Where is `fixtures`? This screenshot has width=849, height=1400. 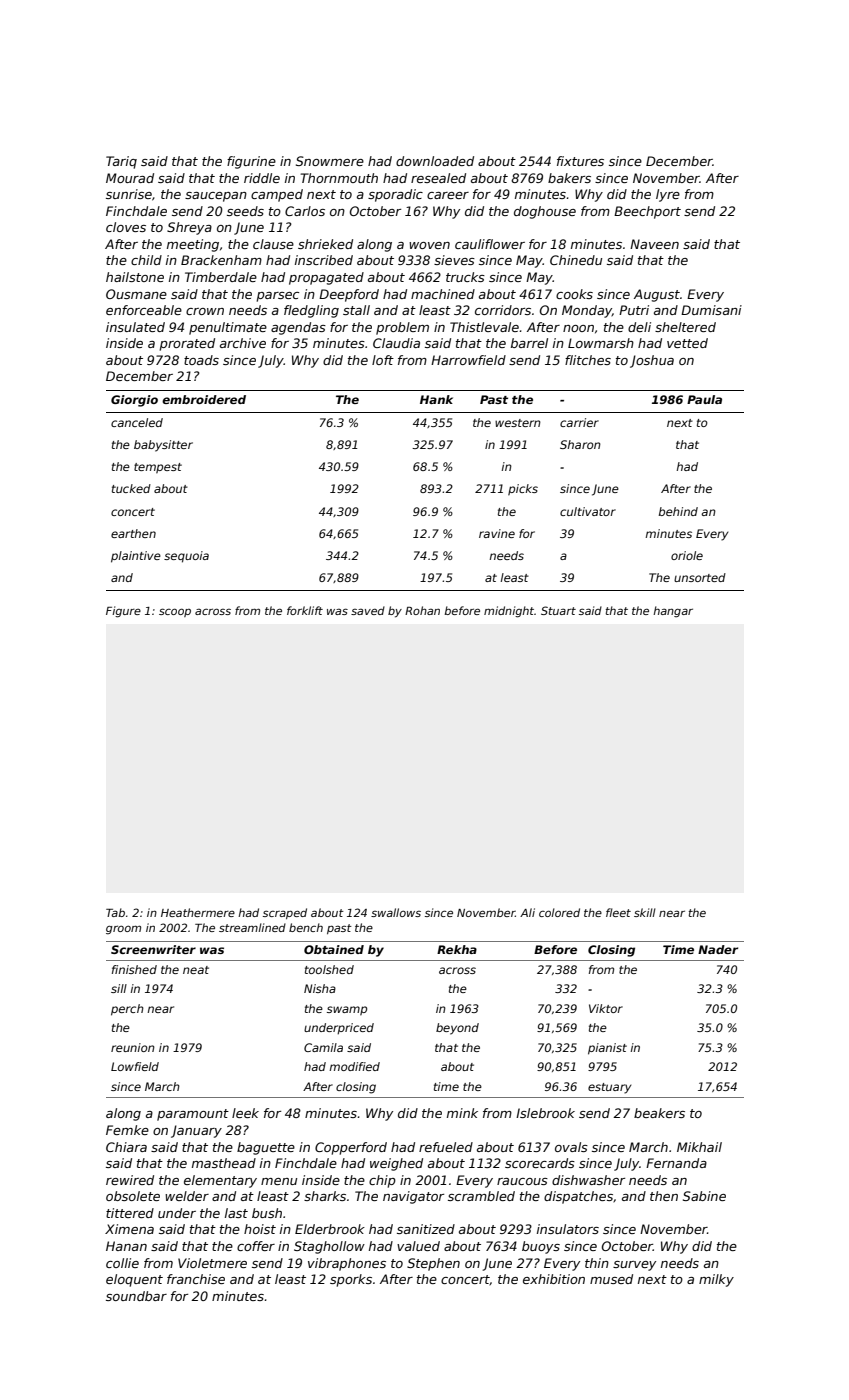
fixtures is located at coordinates (580, 161).
